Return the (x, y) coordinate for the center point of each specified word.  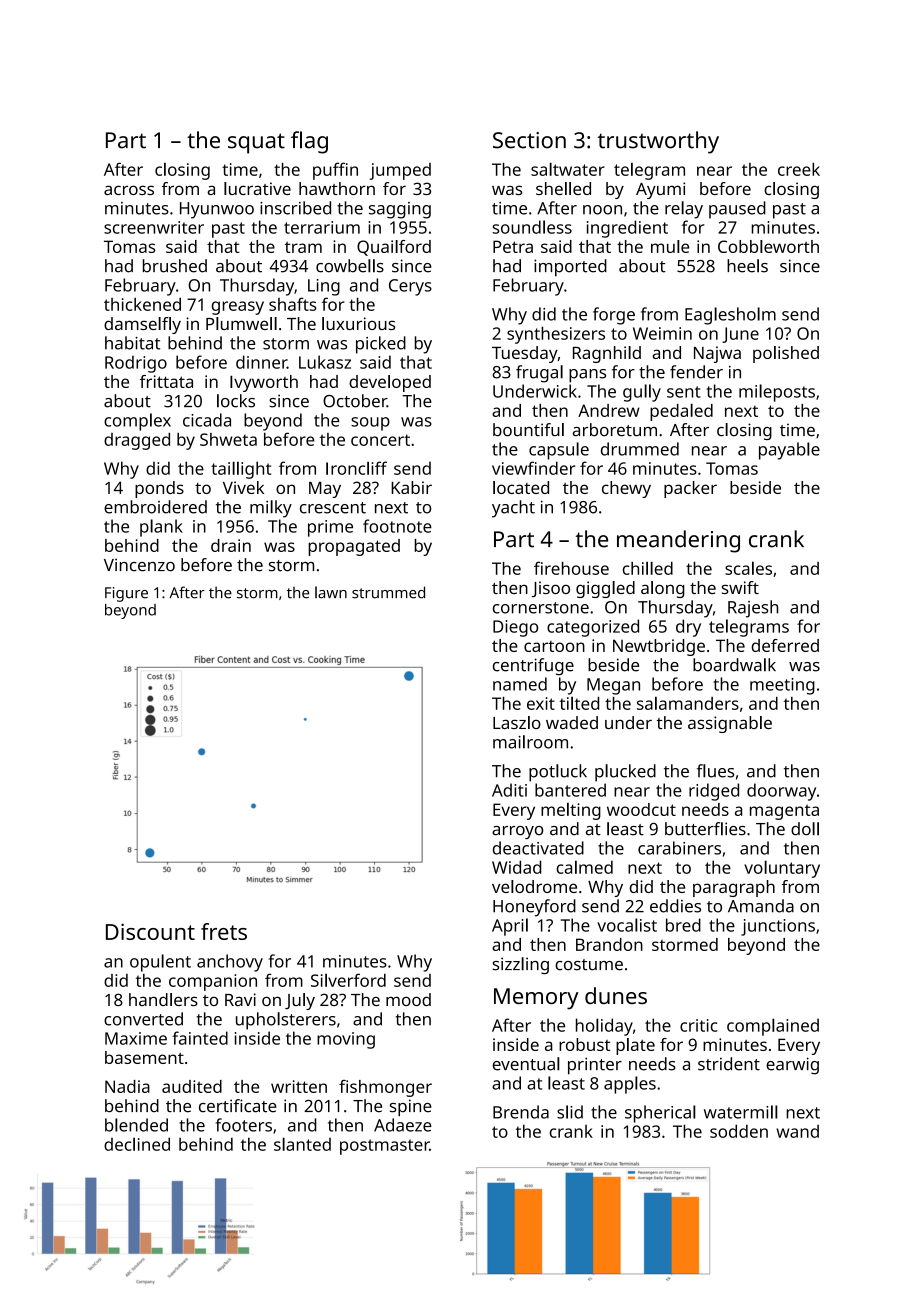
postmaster (384, 1147)
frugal (539, 374)
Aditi (509, 790)
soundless (532, 227)
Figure (126, 594)
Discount (150, 931)
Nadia (127, 1086)
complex (137, 422)
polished (786, 354)
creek (799, 169)
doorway (781, 792)
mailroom (530, 742)
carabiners (679, 848)
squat (256, 143)
